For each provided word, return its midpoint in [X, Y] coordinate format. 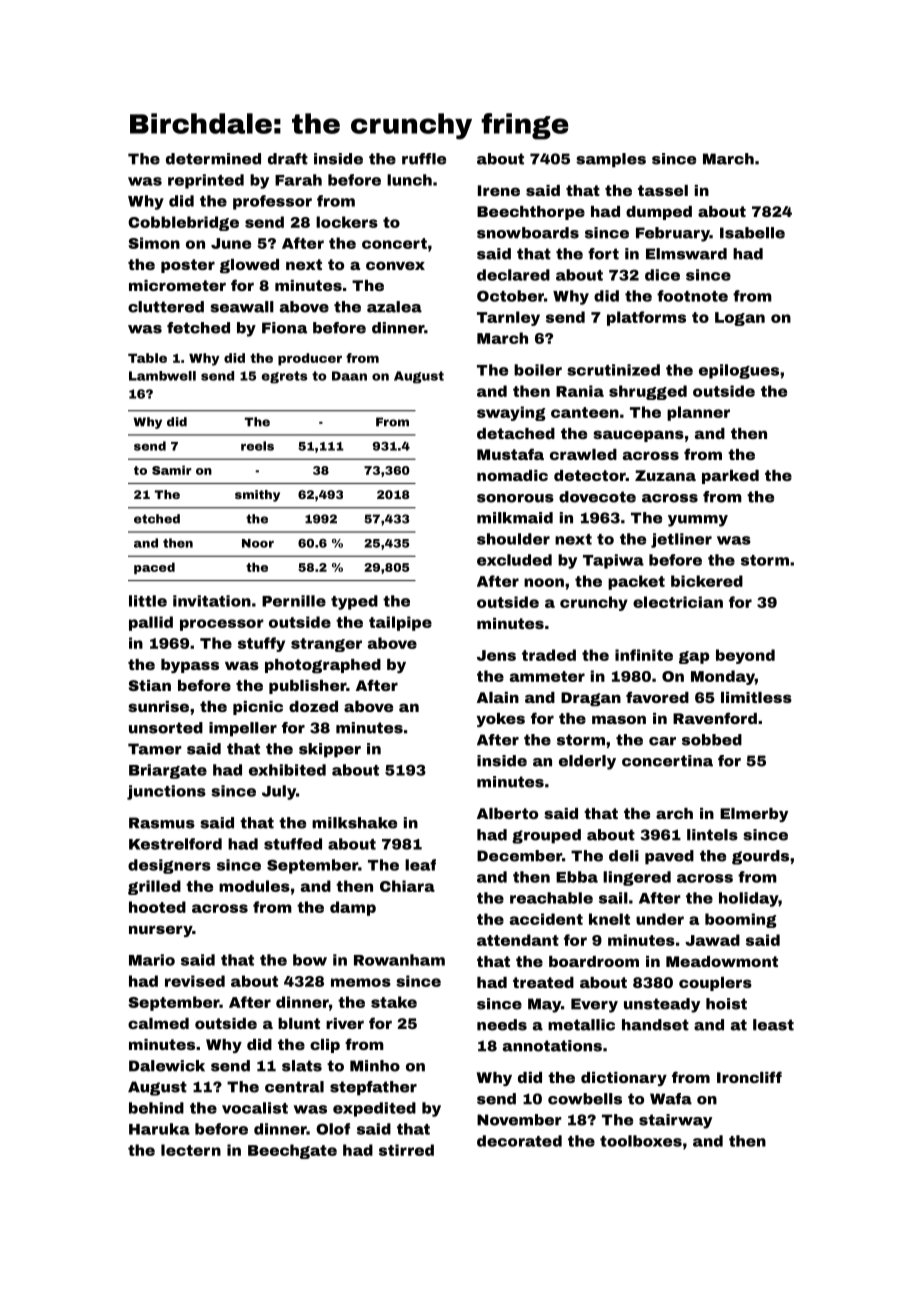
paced [154, 568]
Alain [498, 697]
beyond [745, 656]
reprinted [206, 181]
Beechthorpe [531, 213]
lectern [191, 1150]
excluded [514, 560]
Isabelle [752, 233]
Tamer [155, 749]
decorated [519, 1141]
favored [657, 697]
